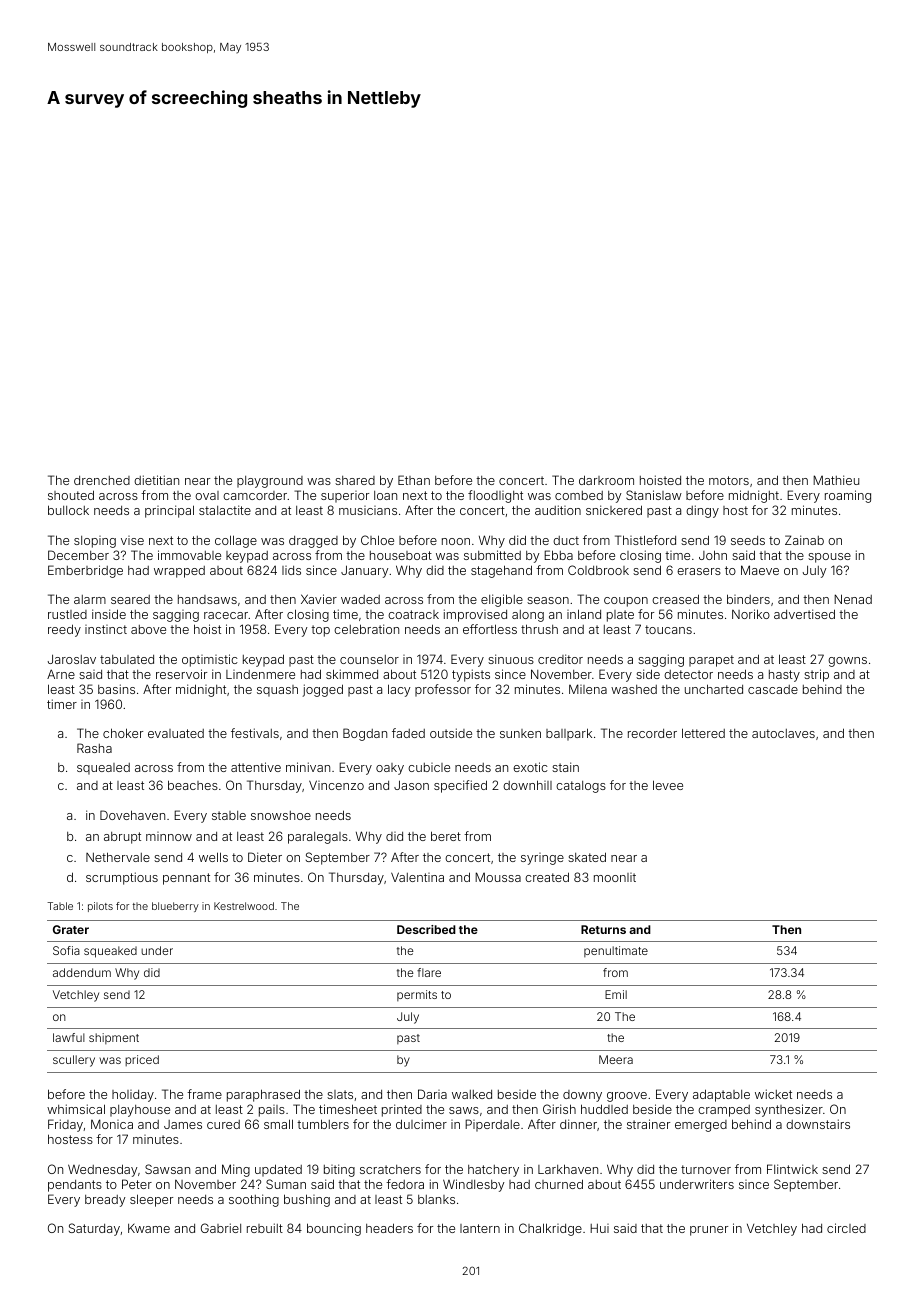 This page has width=924, height=1308. I want to click on biting, so click(339, 1170).
